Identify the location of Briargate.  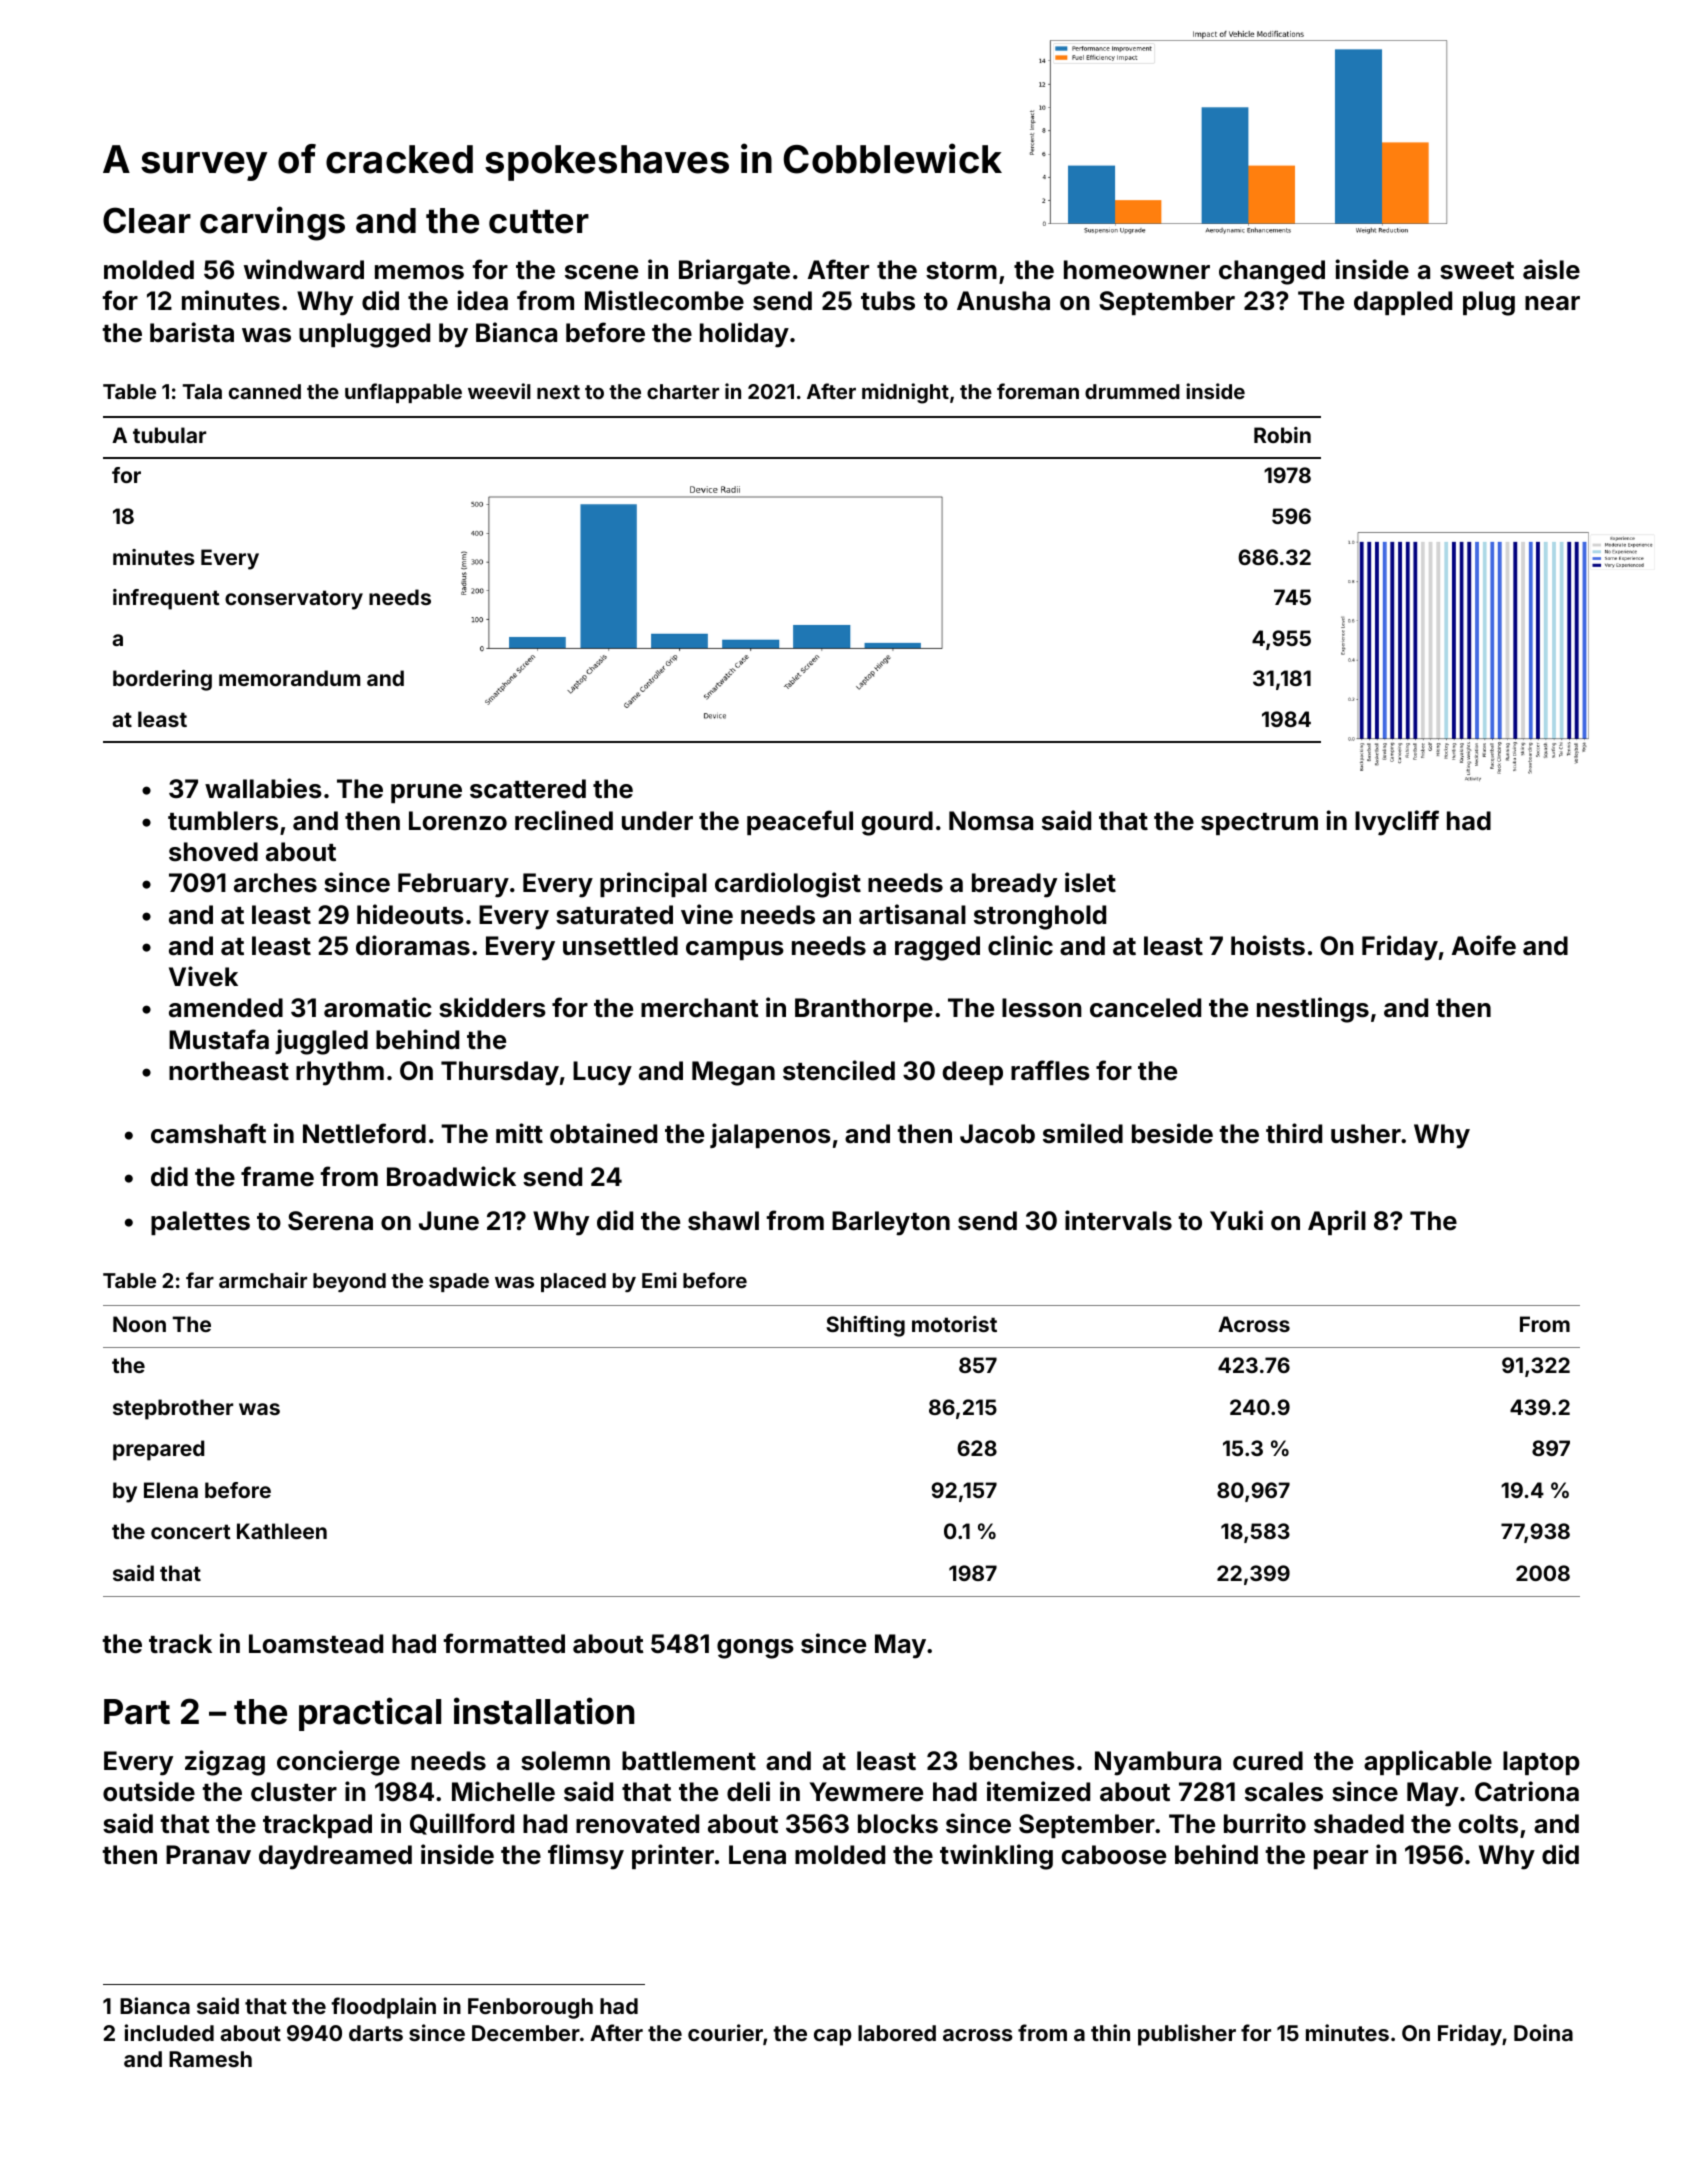
(734, 272).
